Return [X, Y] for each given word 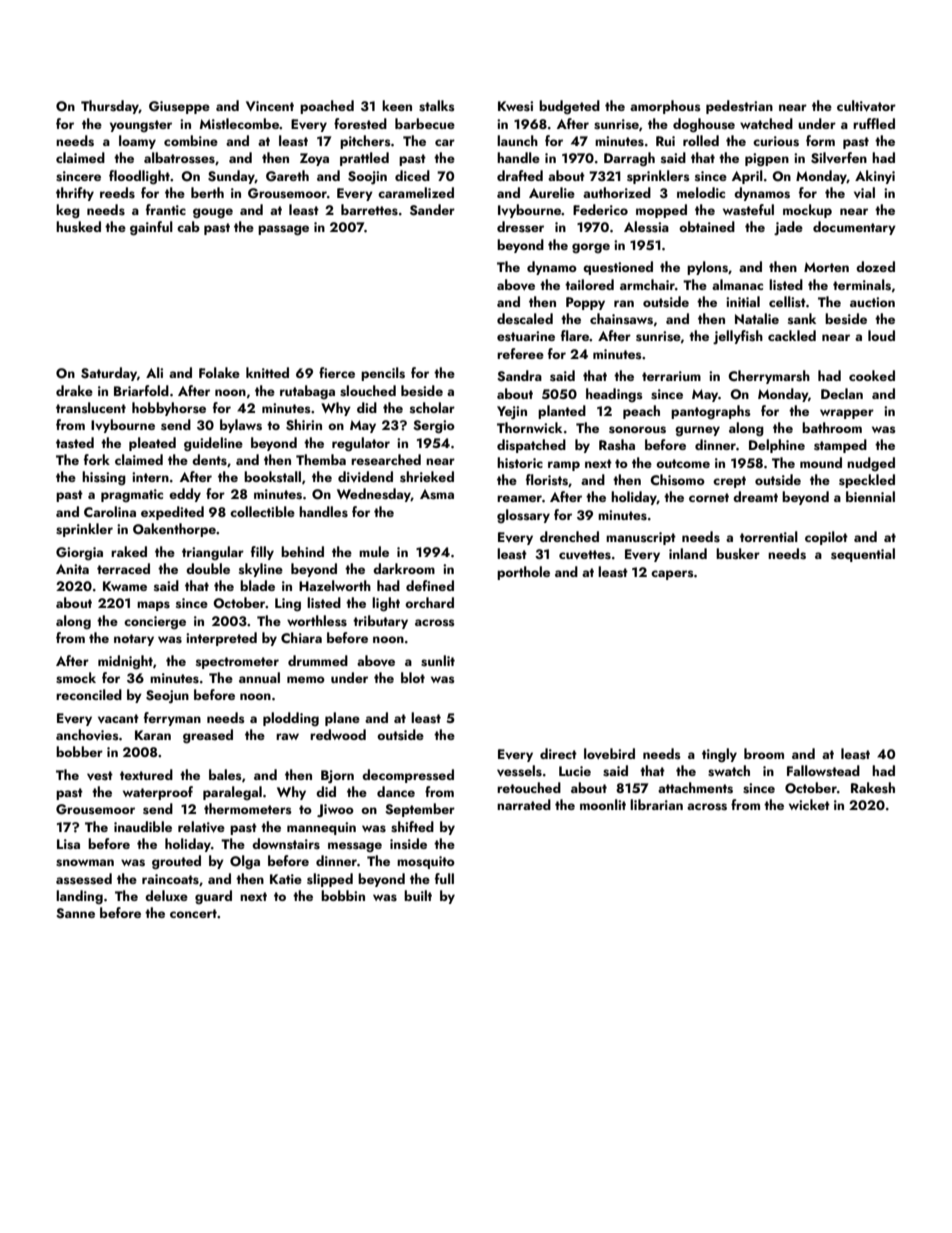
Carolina [110, 511]
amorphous [665, 107]
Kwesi [515, 106]
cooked [872, 375]
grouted [176, 862]
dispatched [531, 446]
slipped [330, 880]
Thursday [110, 107]
